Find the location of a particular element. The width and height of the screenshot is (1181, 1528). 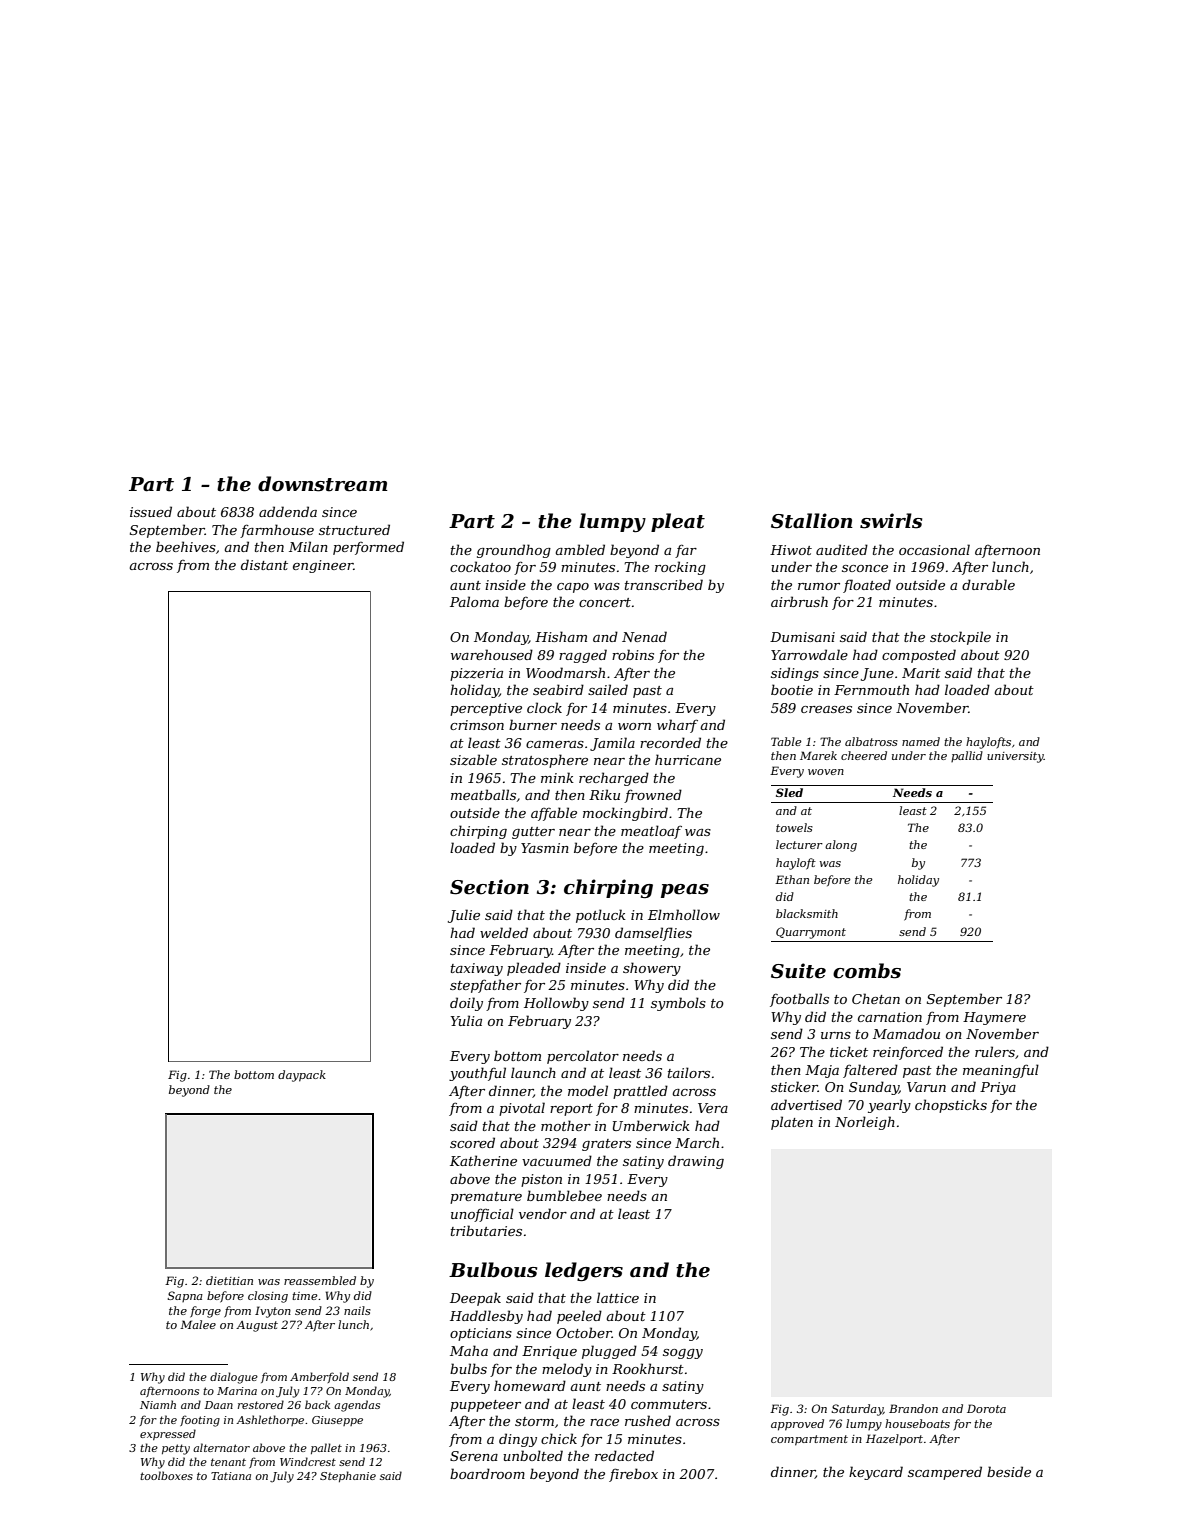

Saturday is located at coordinates (857, 1410).
